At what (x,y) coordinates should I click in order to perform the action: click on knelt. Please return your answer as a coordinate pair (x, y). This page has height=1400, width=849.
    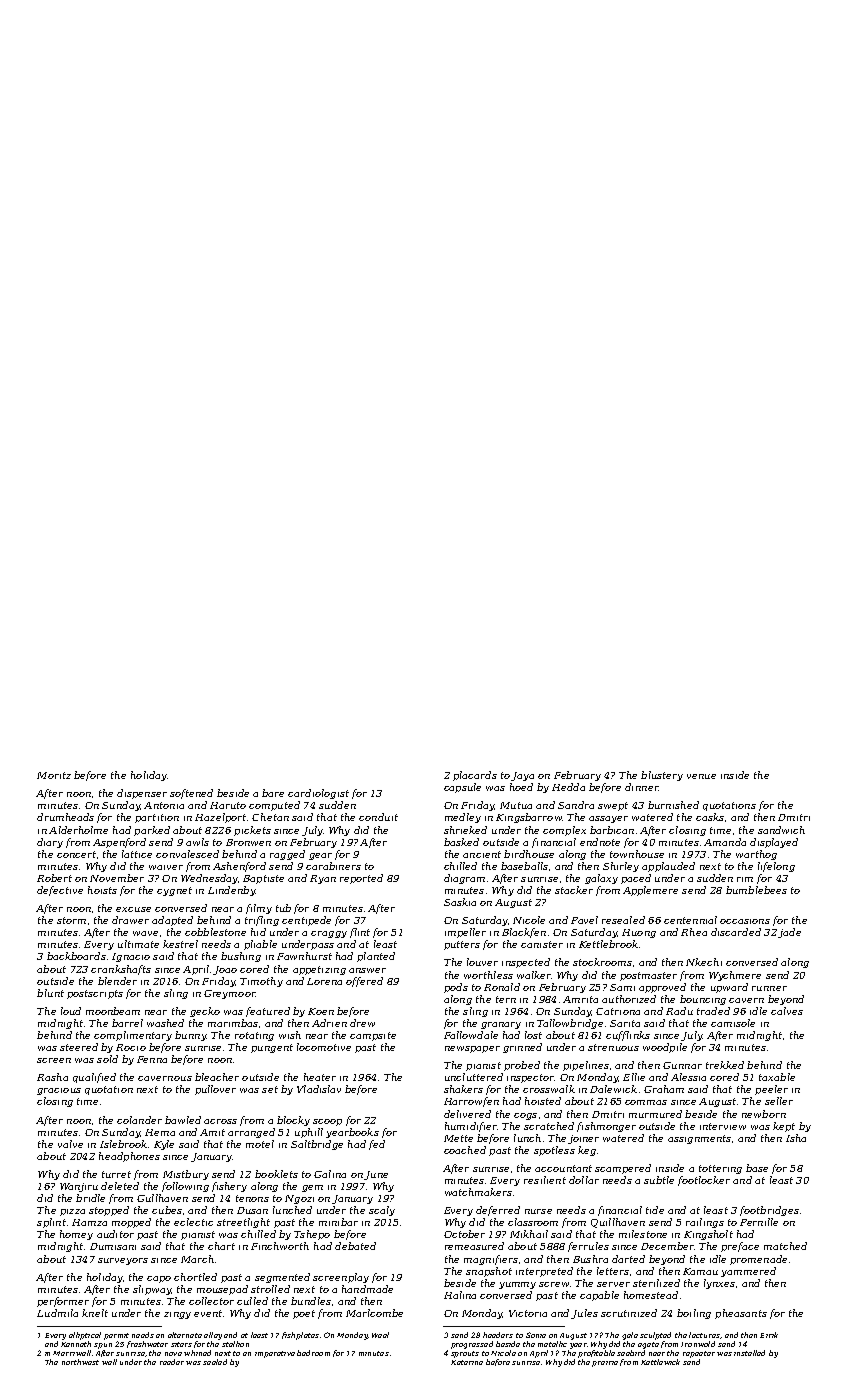
    Looking at the image, I should click on (95, 1313).
